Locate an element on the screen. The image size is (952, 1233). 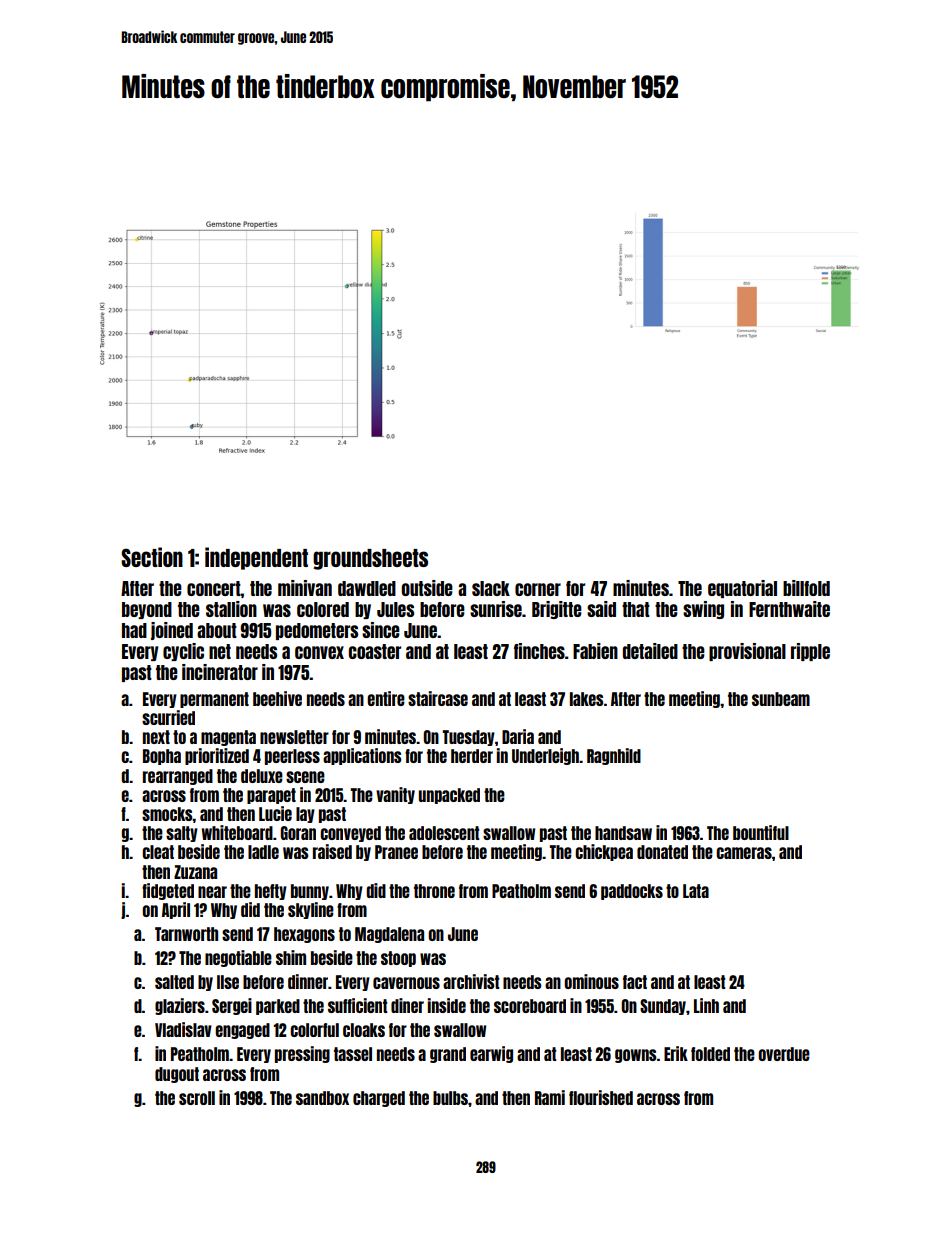
parked is located at coordinates (278, 1007).
